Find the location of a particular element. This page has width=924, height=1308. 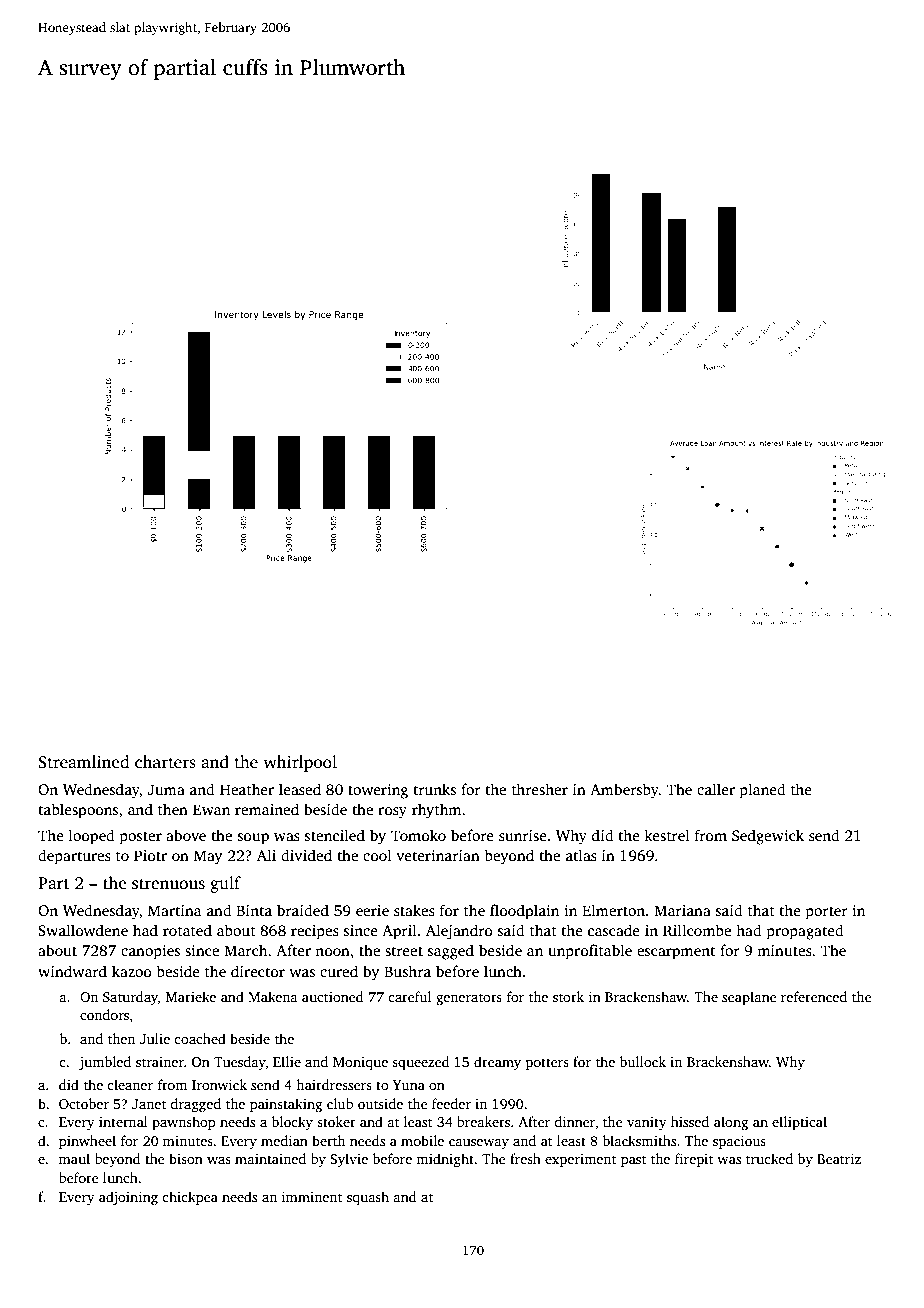

Marieke is located at coordinates (191, 996).
